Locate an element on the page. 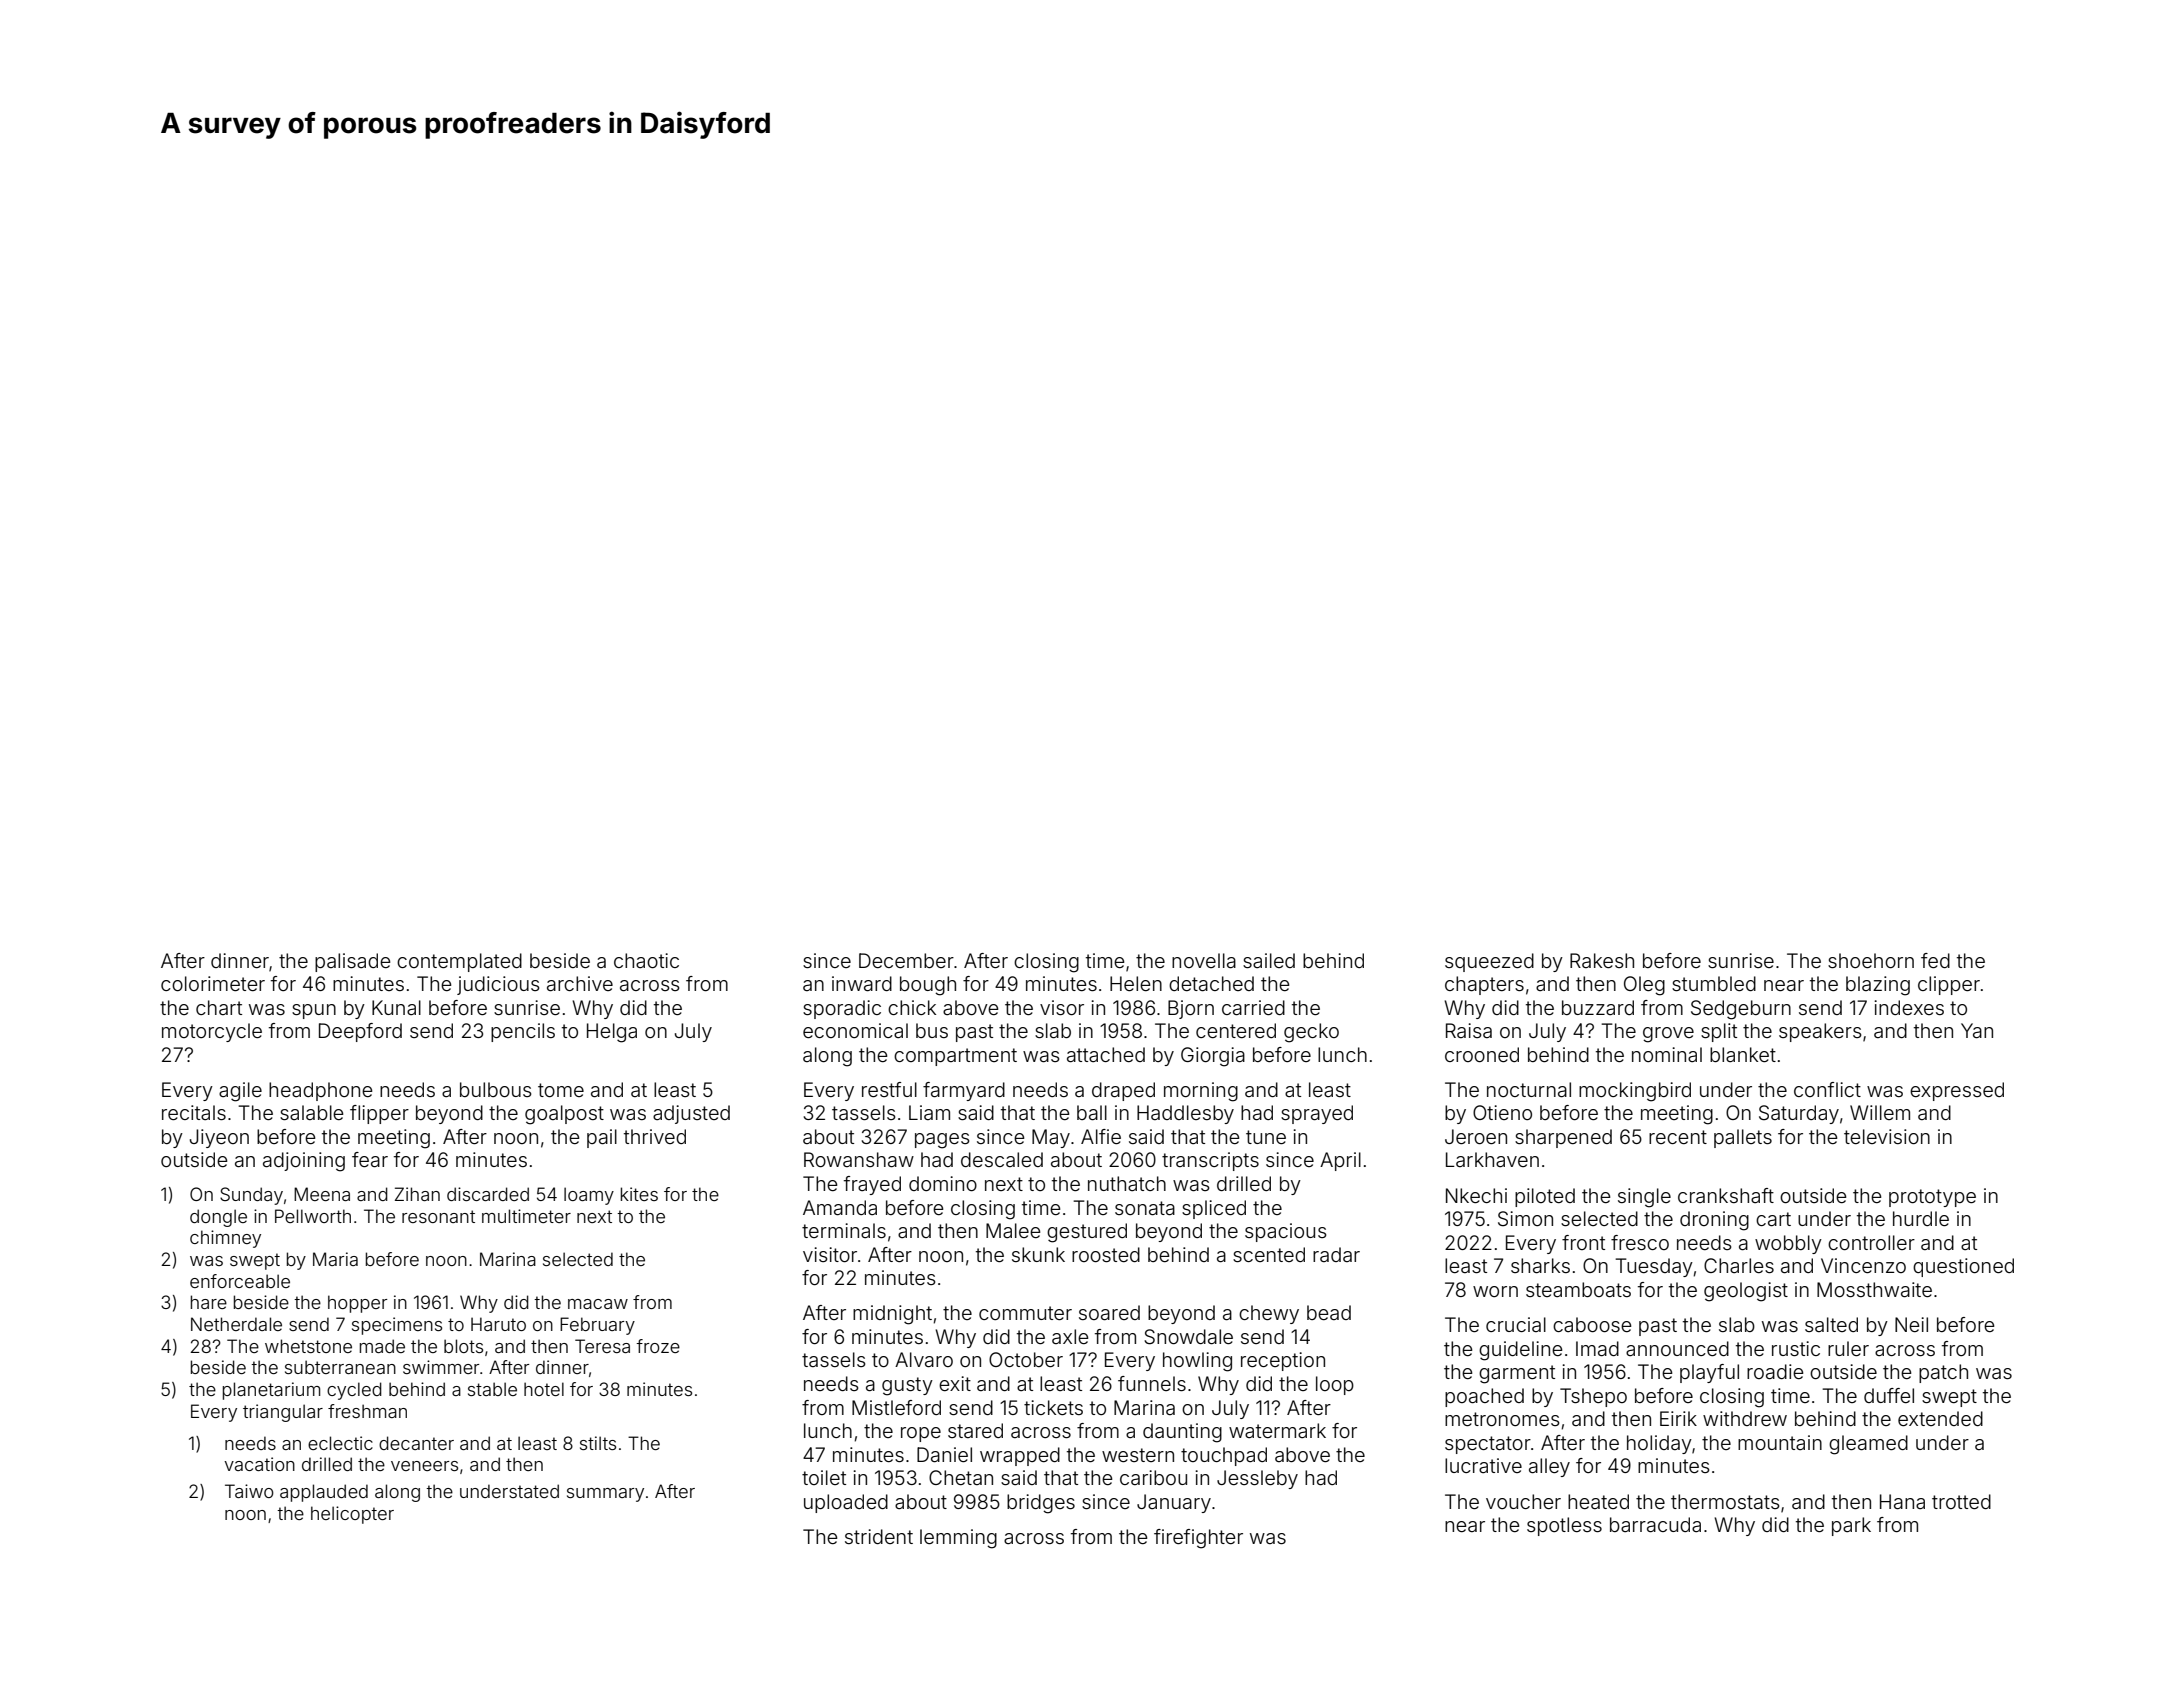 The width and height of the image is (2178, 1683). Rakesh is located at coordinates (1602, 960).
